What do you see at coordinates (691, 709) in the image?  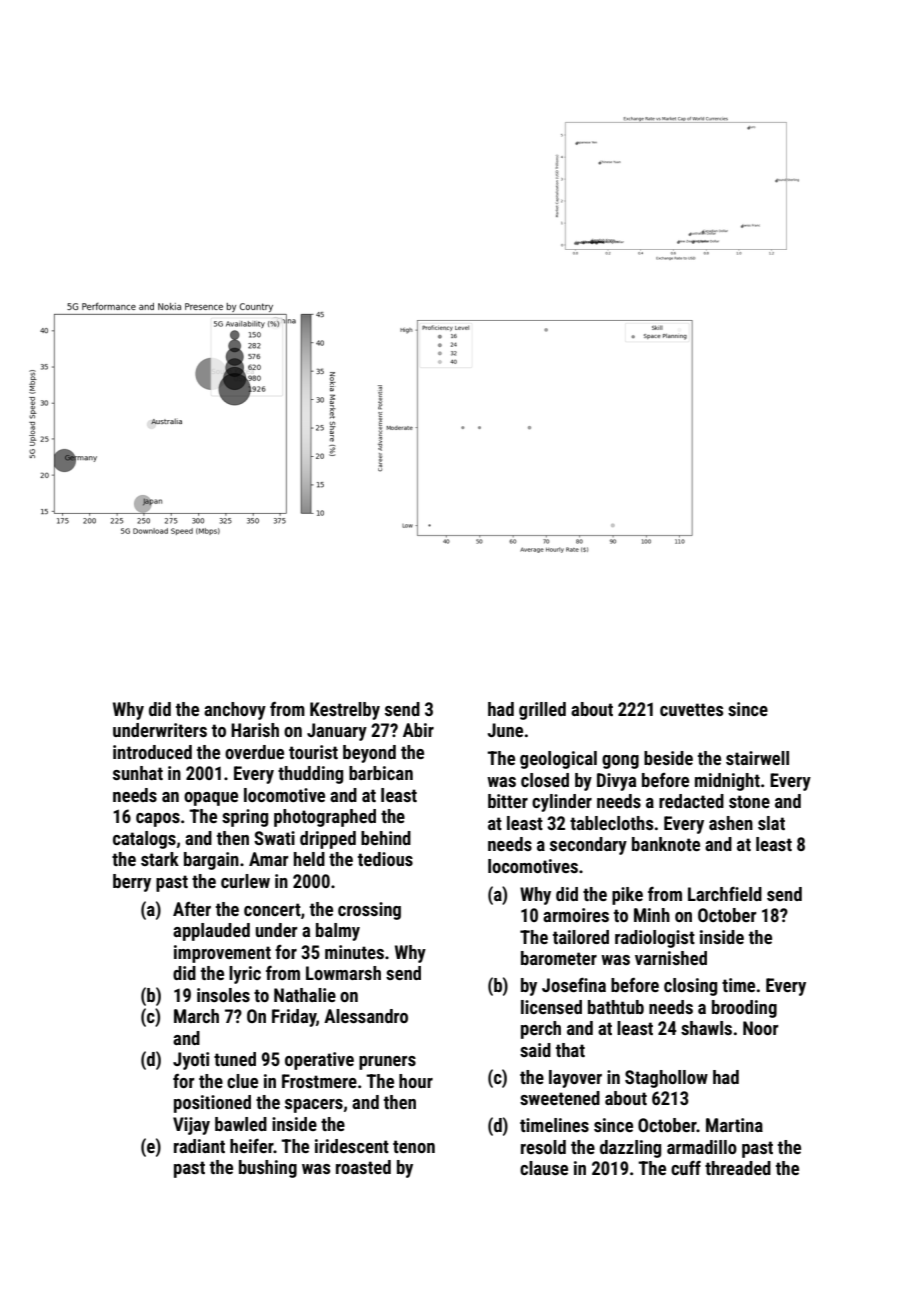 I see `cuvettes` at bounding box center [691, 709].
